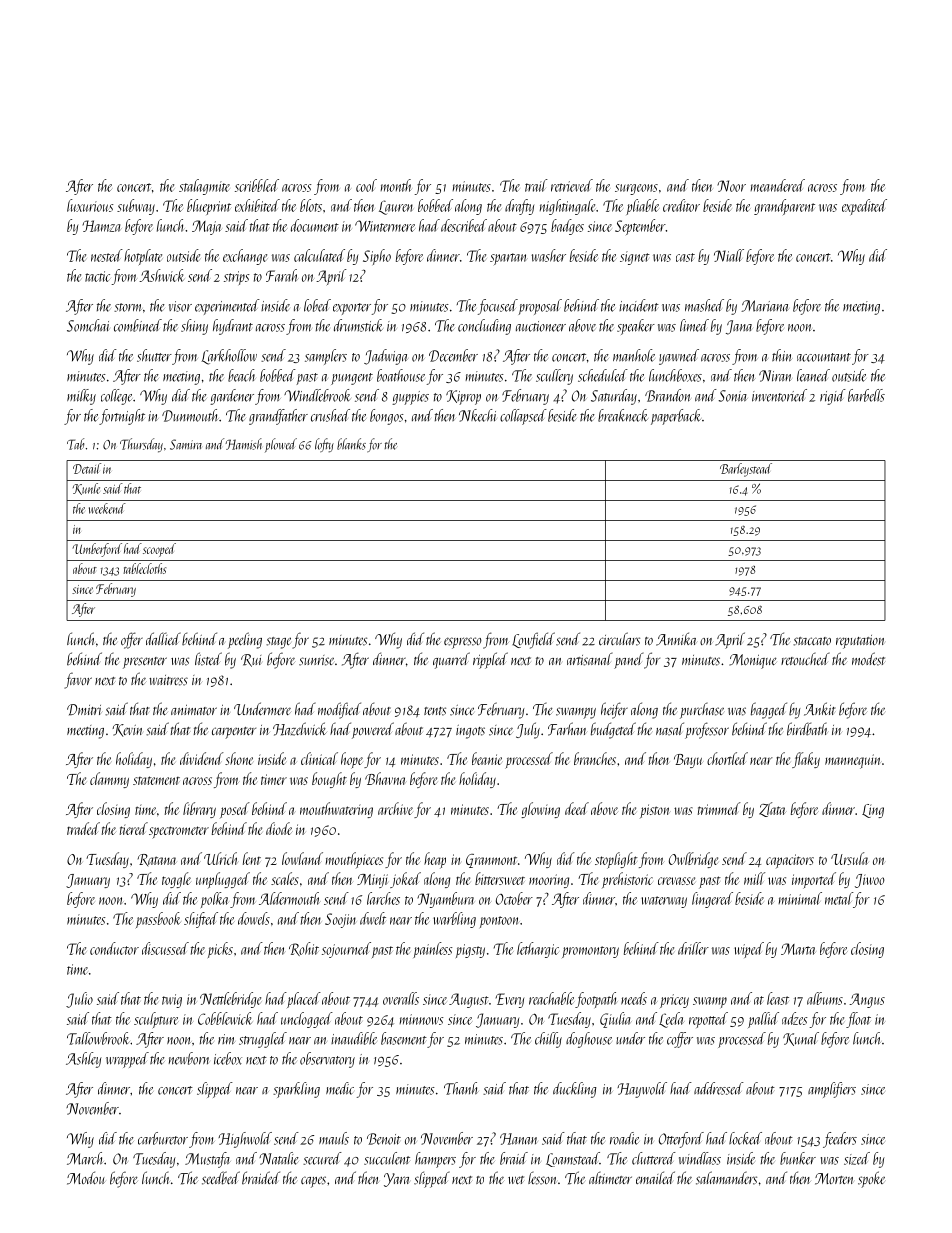 This page has width=952, height=1233. Describe the element at coordinates (614, 397) in the page. I see `Saturday` at that location.
